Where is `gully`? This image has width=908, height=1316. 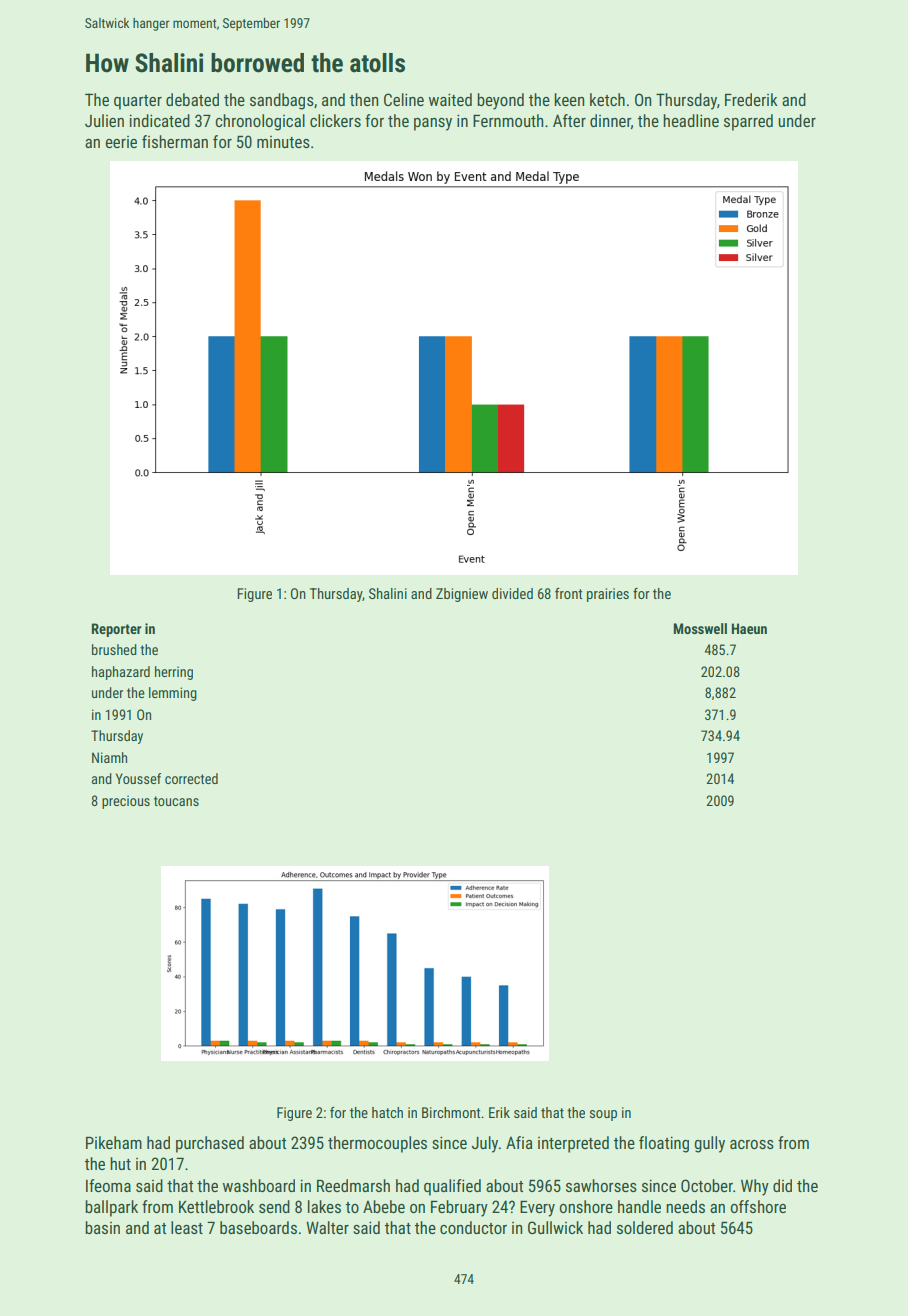
gully is located at coordinates (709, 1144).
